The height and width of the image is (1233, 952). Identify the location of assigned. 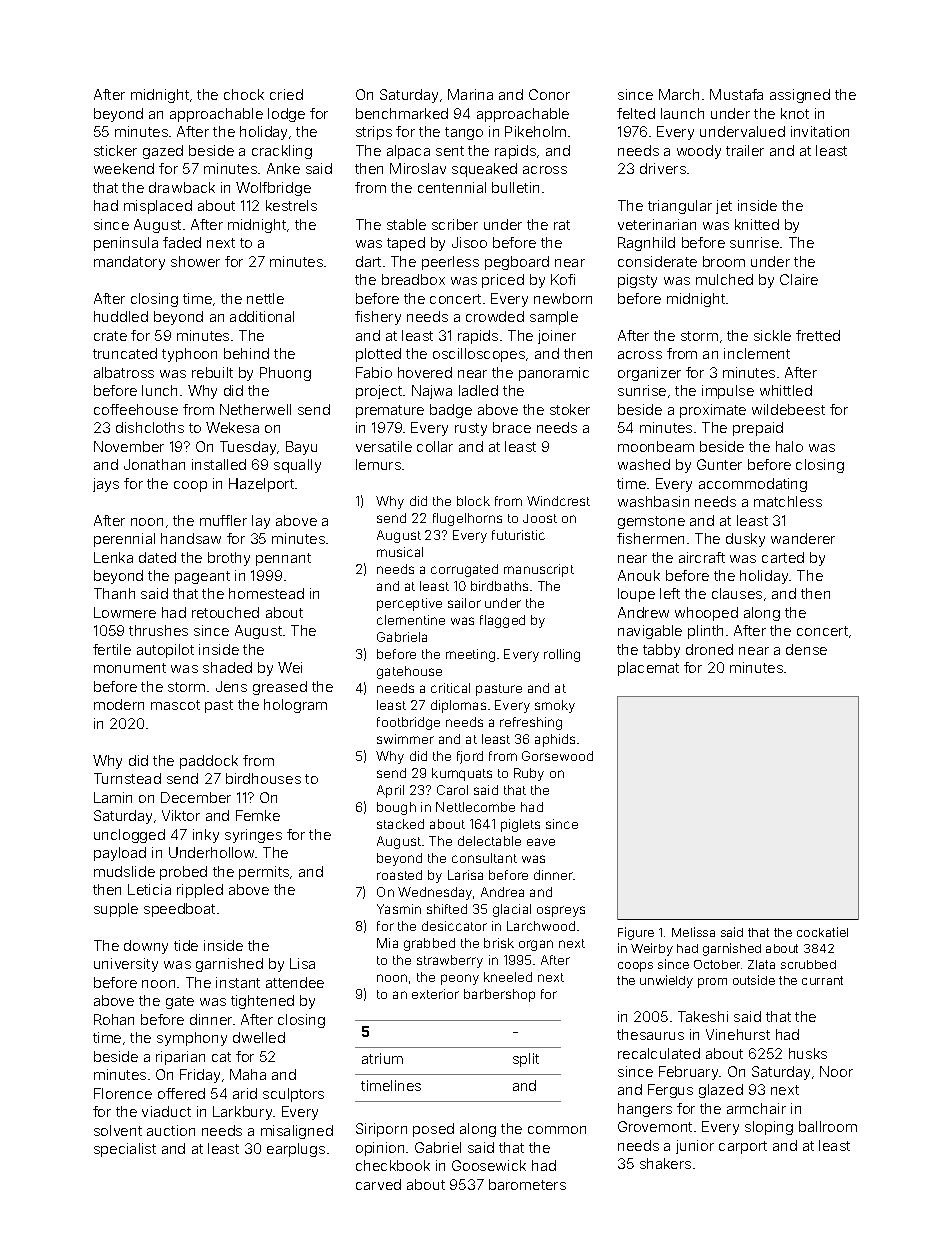
(800, 96).
